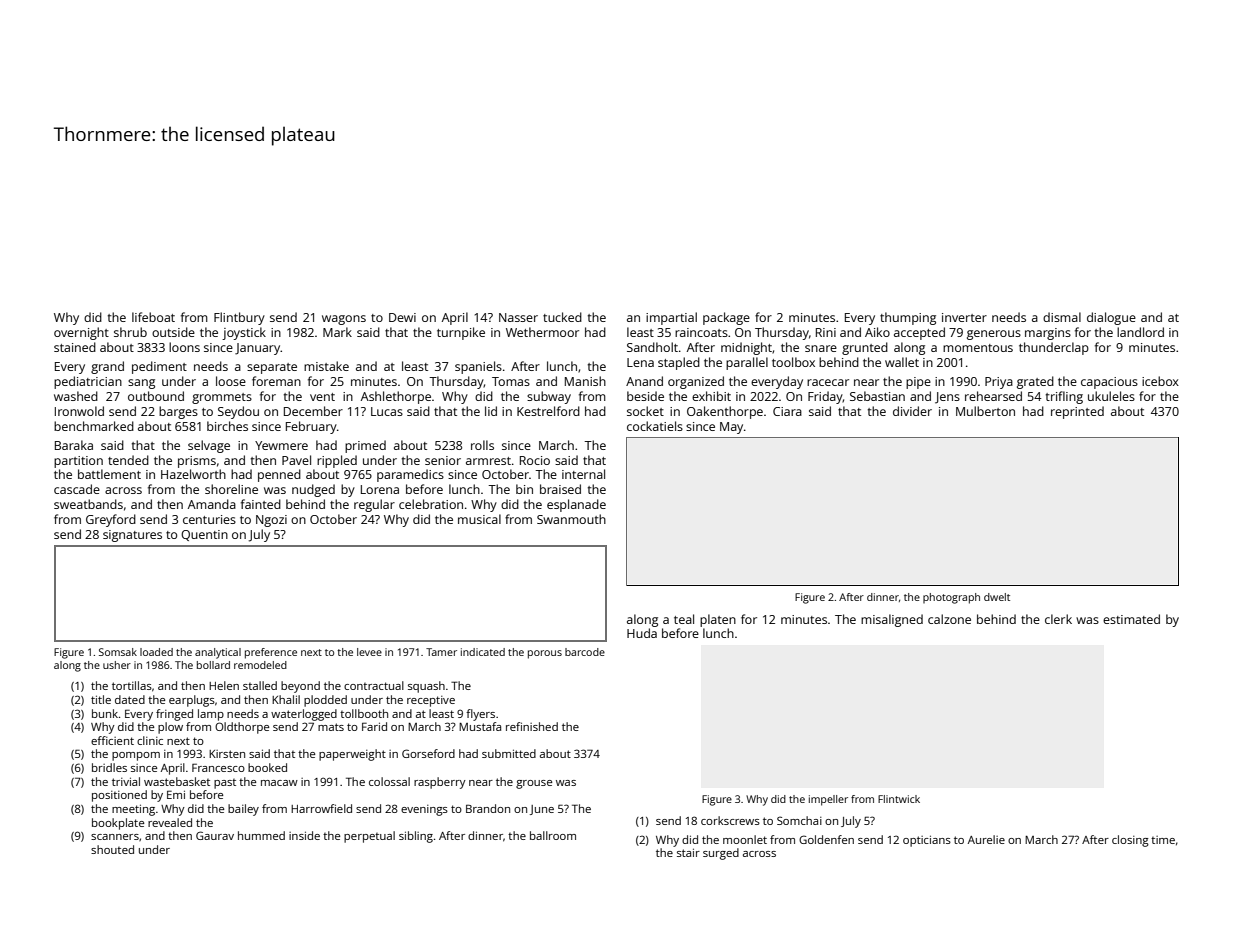 Image resolution: width=1233 pixels, height=952 pixels. What do you see at coordinates (1062, 317) in the screenshot?
I see `dismal` at bounding box center [1062, 317].
